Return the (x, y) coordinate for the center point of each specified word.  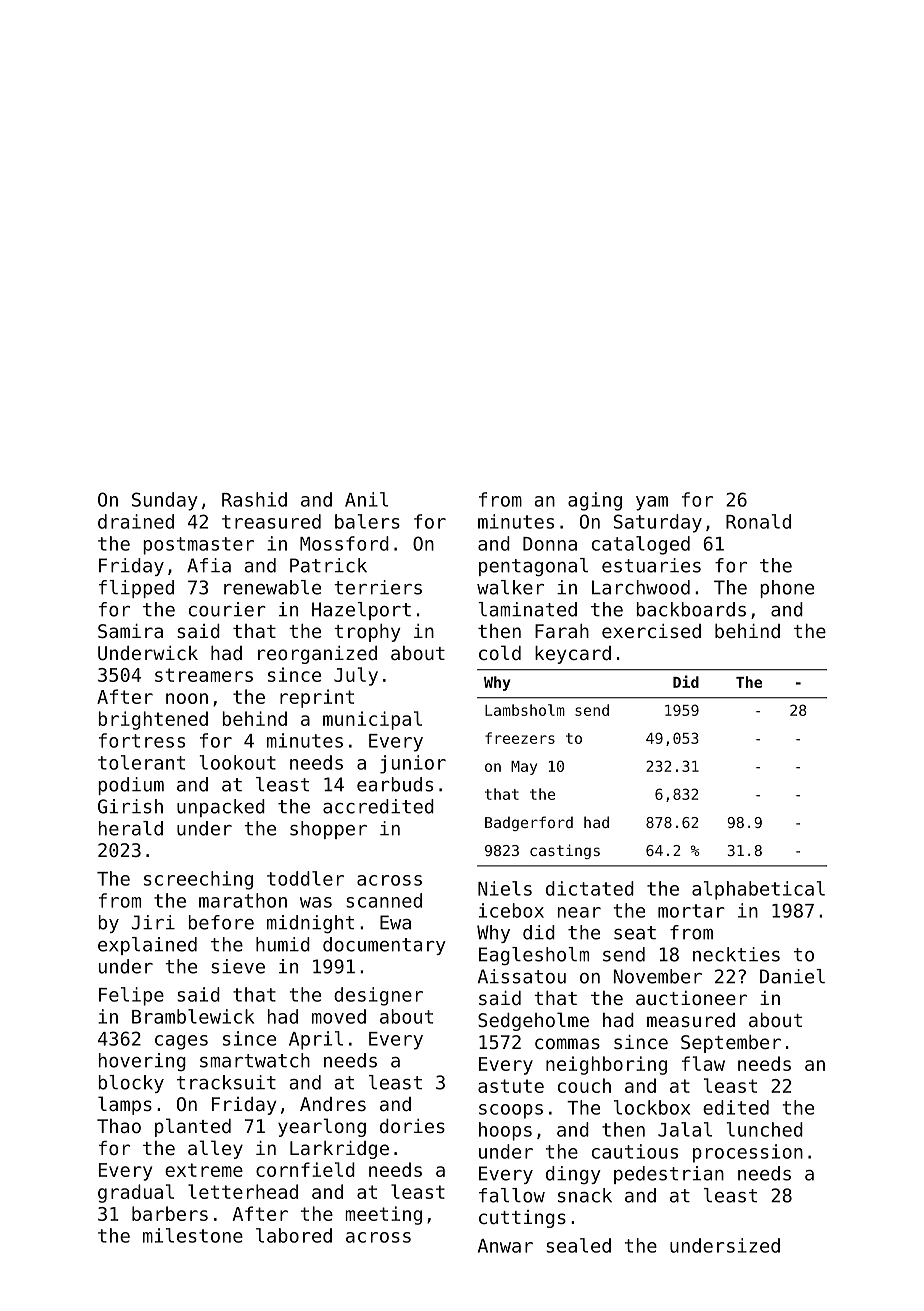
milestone (193, 1235)
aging (595, 501)
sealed (578, 1245)
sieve (238, 966)
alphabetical (758, 890)
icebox (511, 910)
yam (652, 503)
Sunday (165, 501)
